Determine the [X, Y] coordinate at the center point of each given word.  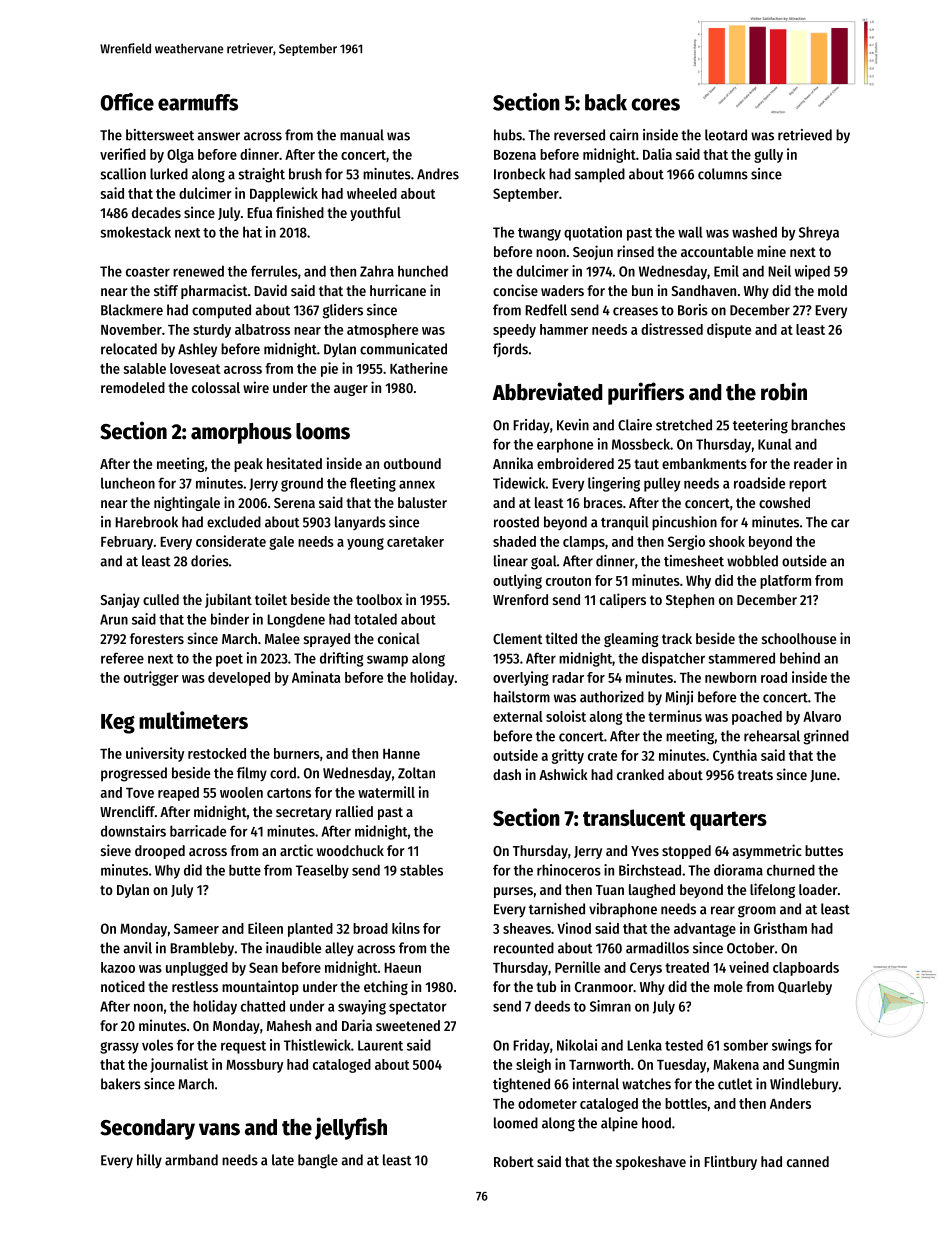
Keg [118, 724]
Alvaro [822, 716]
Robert [514, 1161]
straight [261, 175]
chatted [263, 1006]
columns [723, 174]
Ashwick [563, 774]
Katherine [419, 368]
